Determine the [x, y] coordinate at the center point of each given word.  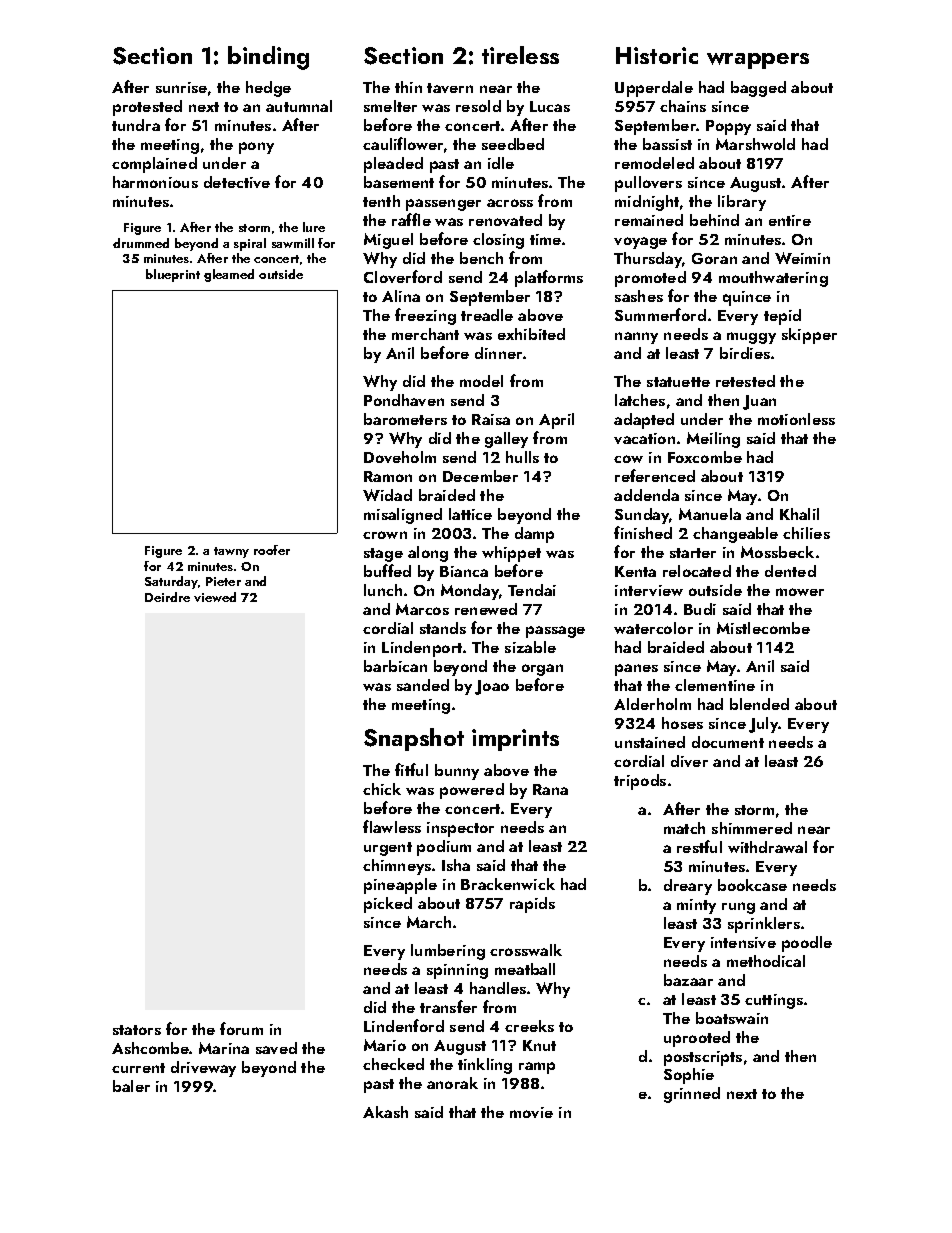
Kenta [635, 571]
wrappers [758, 61]
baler [131, 1086]
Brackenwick [508, 884]
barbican [395, 666]
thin [408, 87]
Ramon [388, 476]
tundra [136, 125]
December [480, 476]
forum [241, 1028]
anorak [452, 1083]
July [764, 725]
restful [699, 846]
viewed [215, 597]
